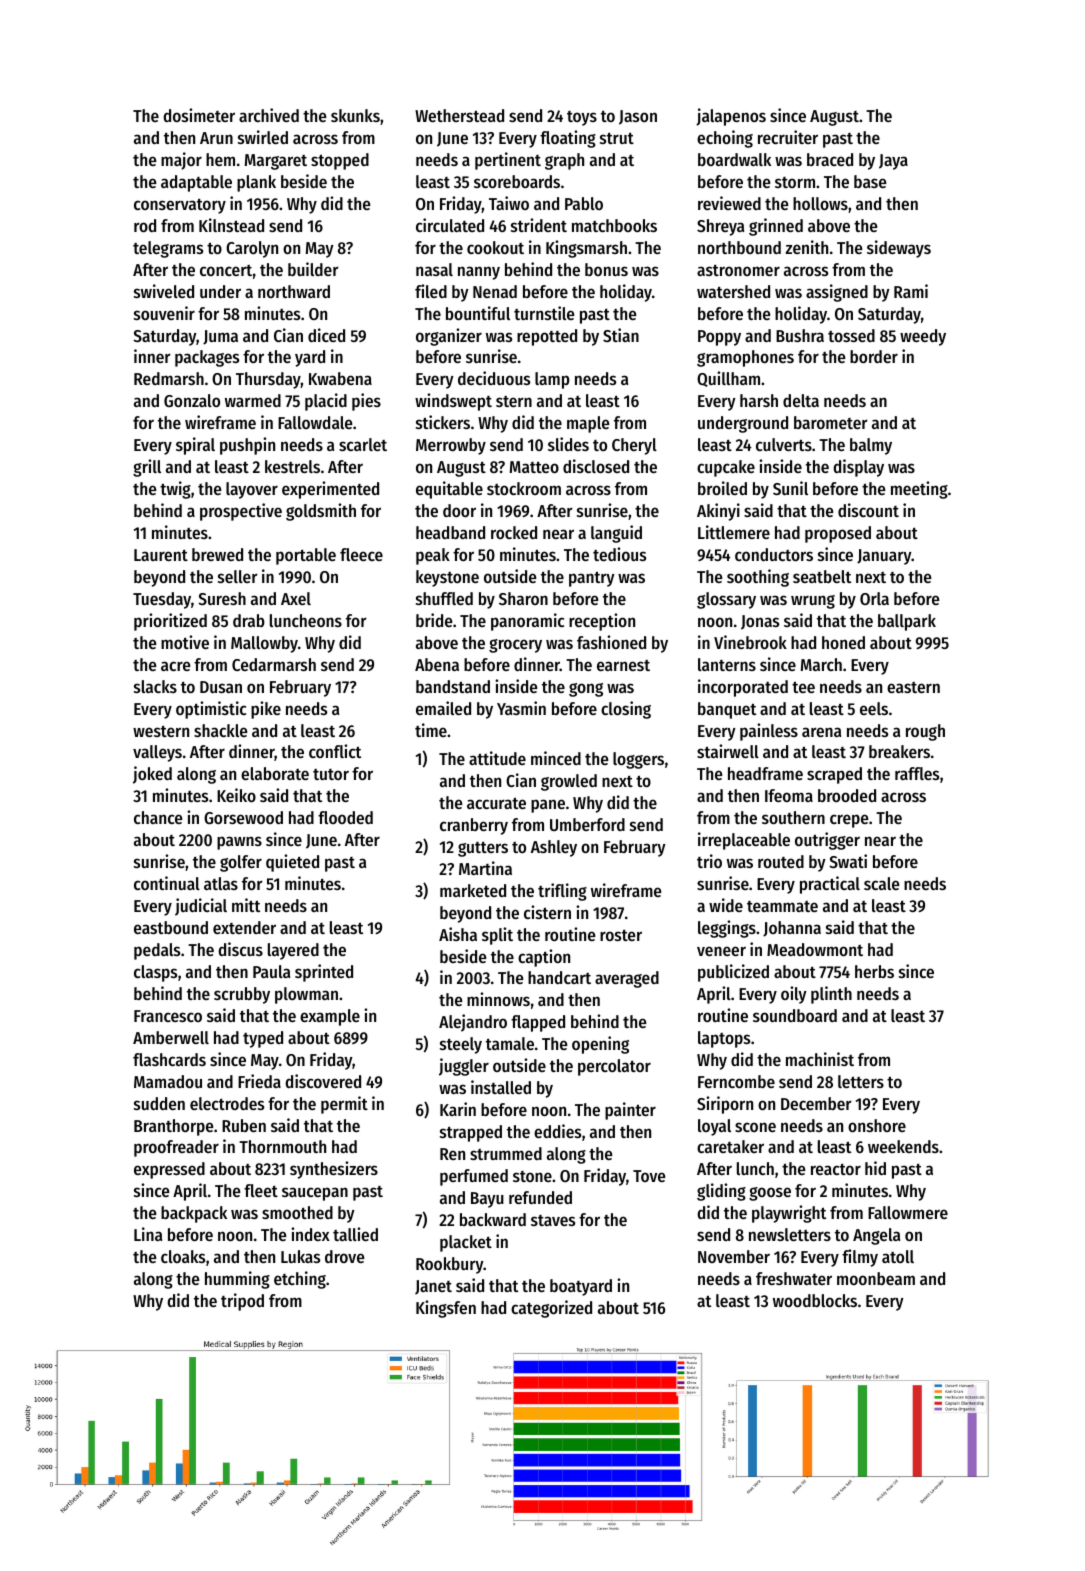 The height and width of the screenshot is (1571, 1085). Describe the element at coordinates (238, 576) in the screenshot. I see `seller` at that location.
